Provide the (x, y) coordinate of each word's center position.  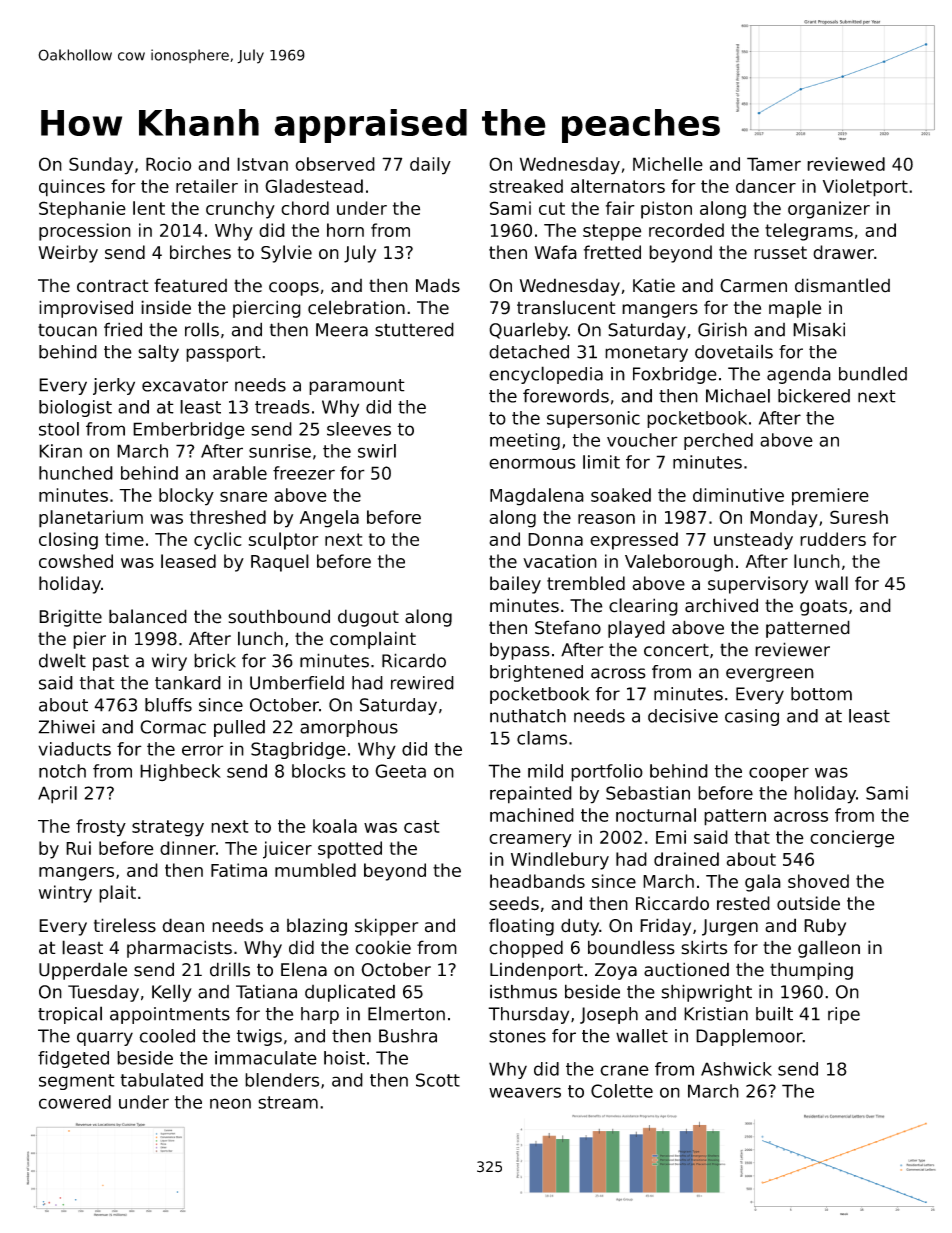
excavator (185, 385)
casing (752, 717)
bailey (515, 585)
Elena (304, 969)
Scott (438, 1080)
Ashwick (736, 1069)
